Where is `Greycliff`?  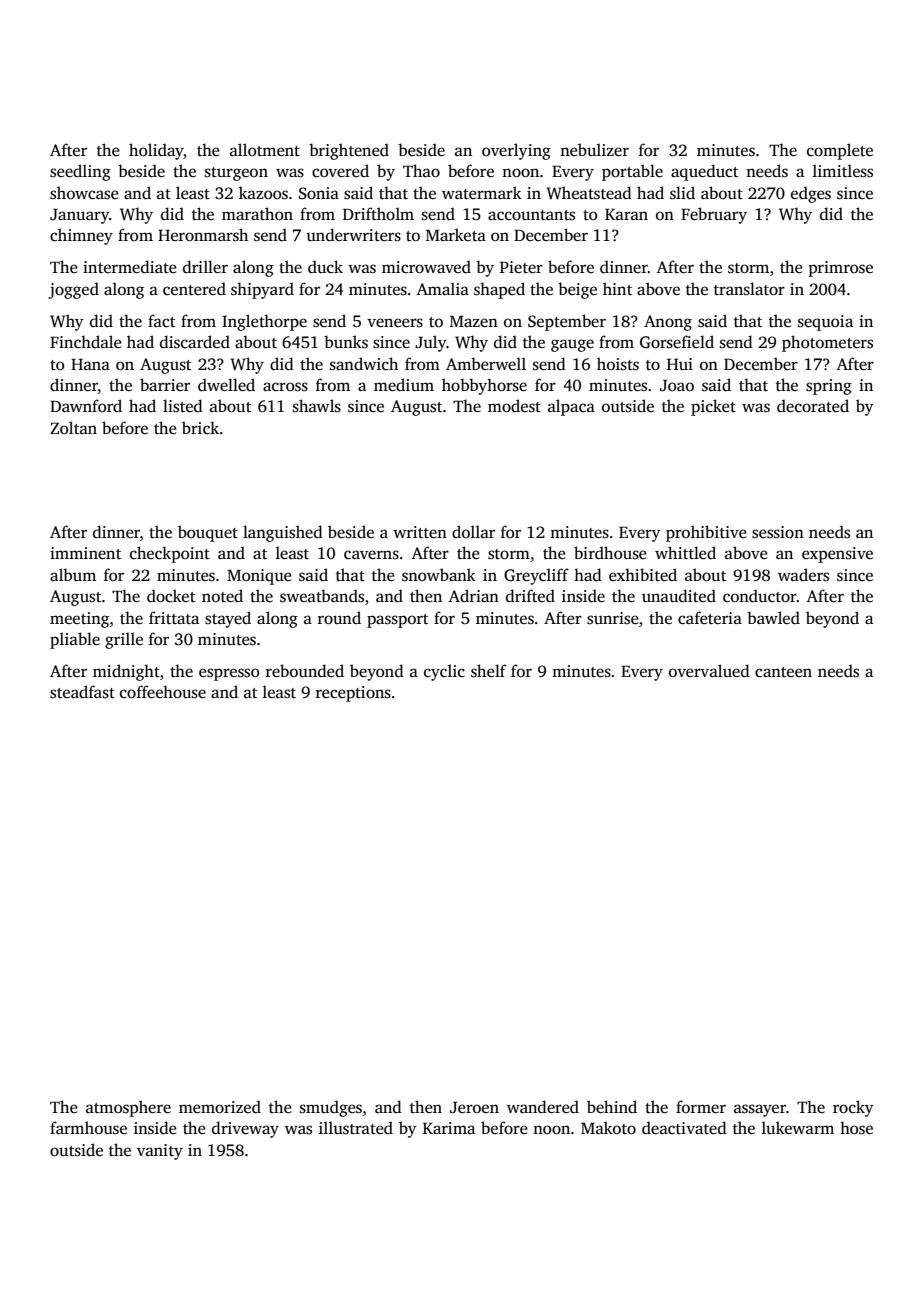 Greycliff is located at coordinates (536, 576).
